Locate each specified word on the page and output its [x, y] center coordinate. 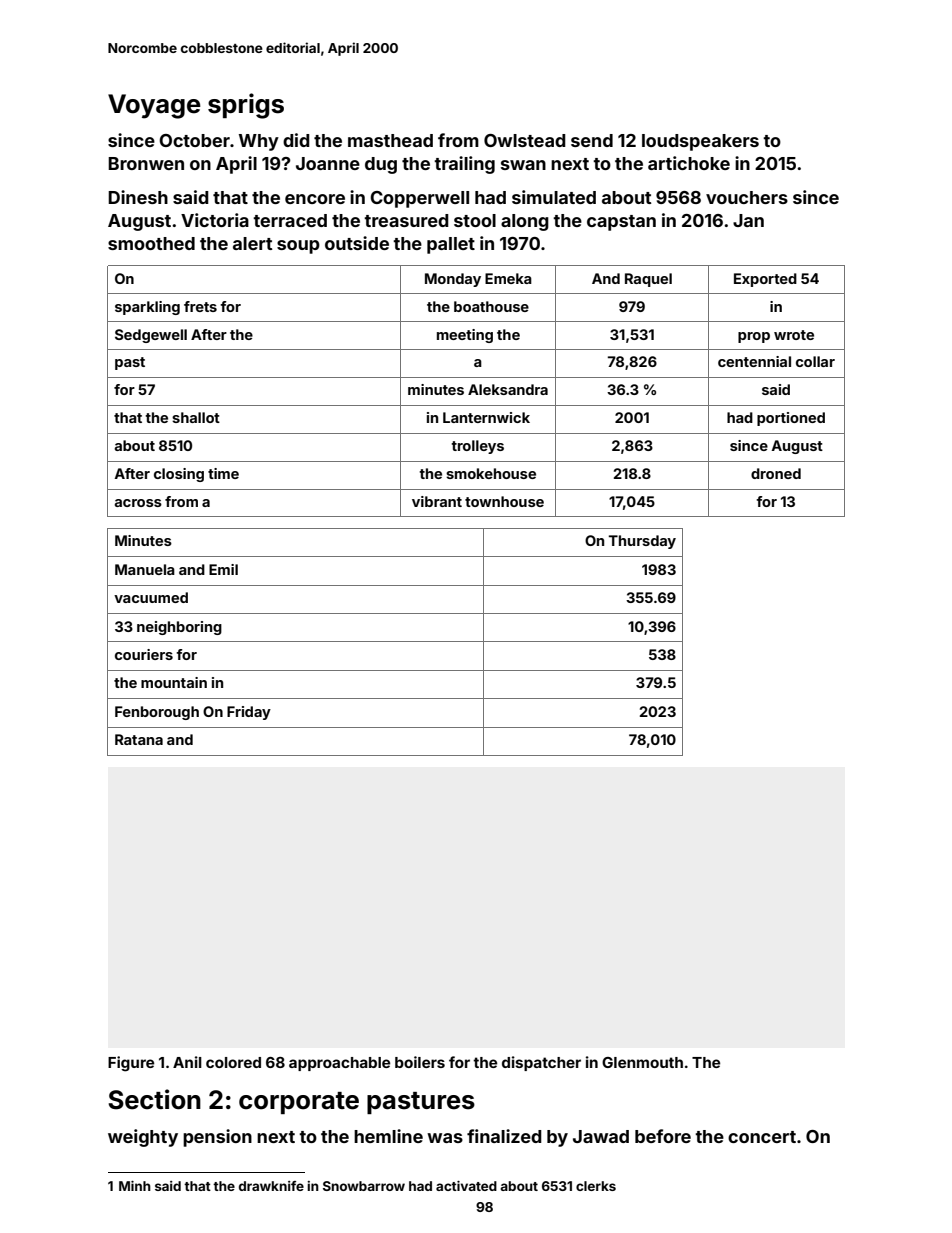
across [138, 503]
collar [815, 361]
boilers [420, 1062]
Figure [131, 1064]
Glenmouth [642, 1062]
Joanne [328, 163]
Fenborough [157, 713]
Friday [249, 713]
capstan [621, 223]
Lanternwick [486, 417]
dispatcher [541, 1063]
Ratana [139, 739]
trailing [464, 165]
